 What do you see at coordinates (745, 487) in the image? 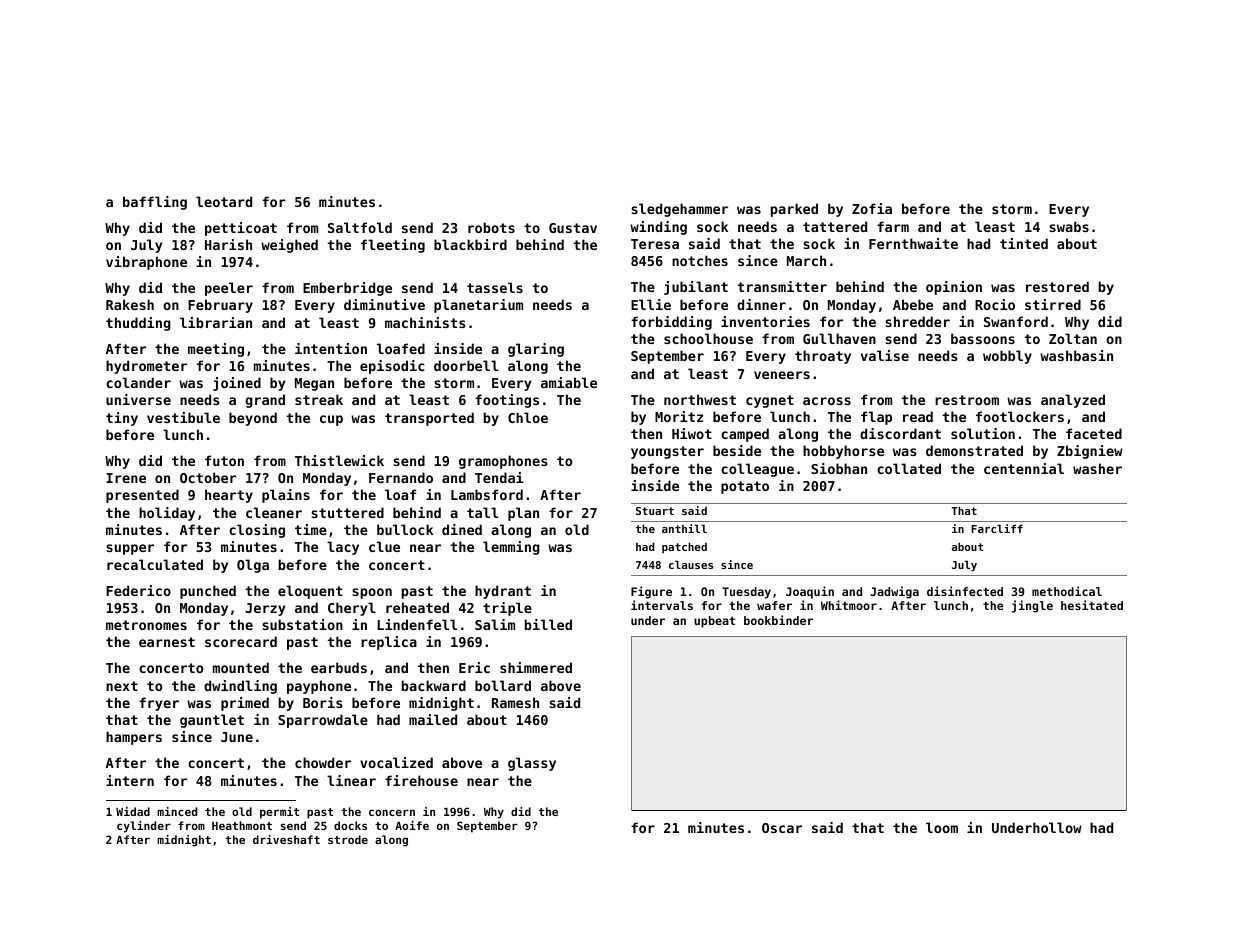
I see `potato` at bounding box center [745, 487].
